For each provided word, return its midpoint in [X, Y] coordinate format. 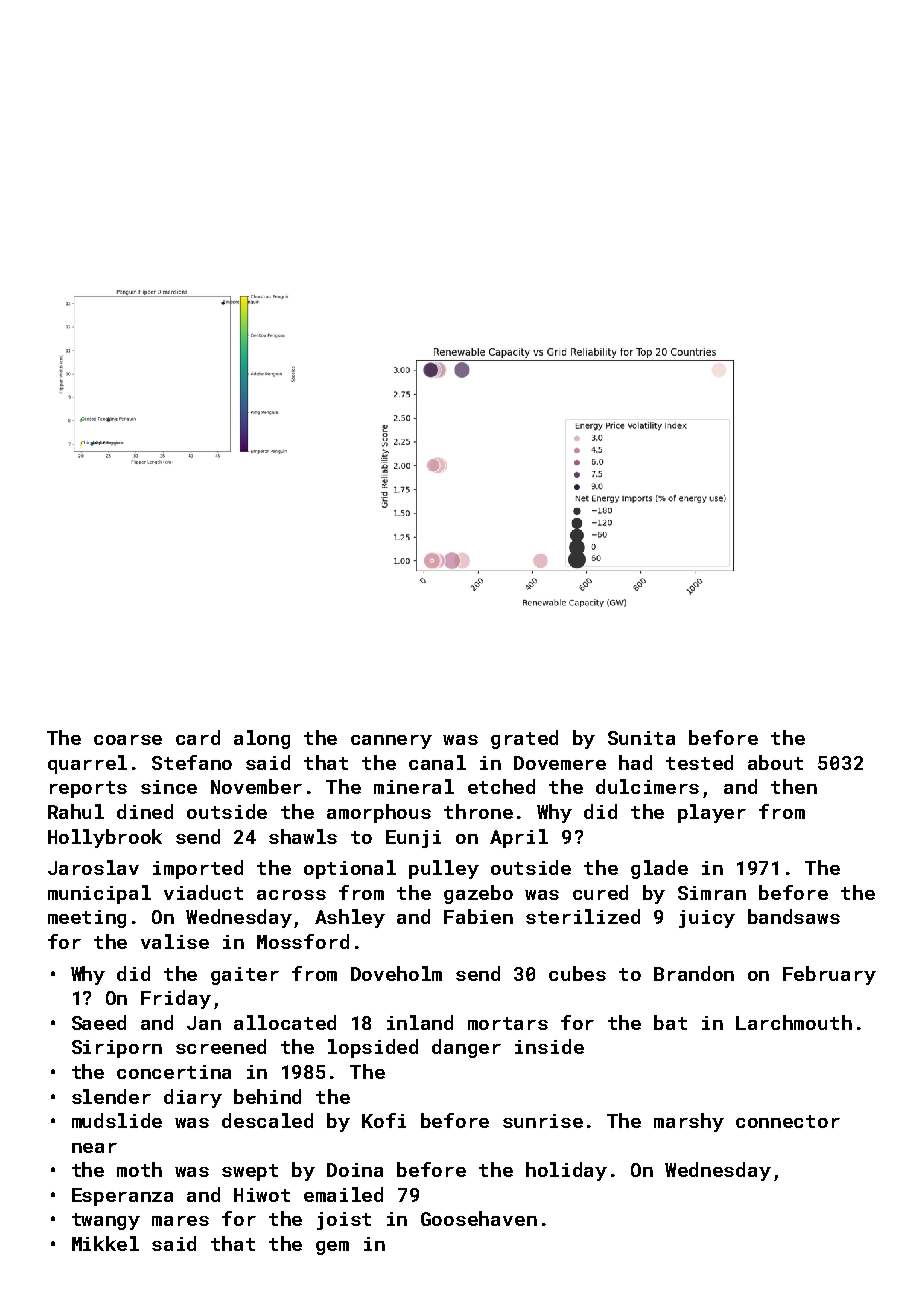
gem [332, 1248]
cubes [577, 973]
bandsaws [794, 916]
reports [88, 789]
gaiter [245, 976]
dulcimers [647, 786]
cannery [391, 742]
